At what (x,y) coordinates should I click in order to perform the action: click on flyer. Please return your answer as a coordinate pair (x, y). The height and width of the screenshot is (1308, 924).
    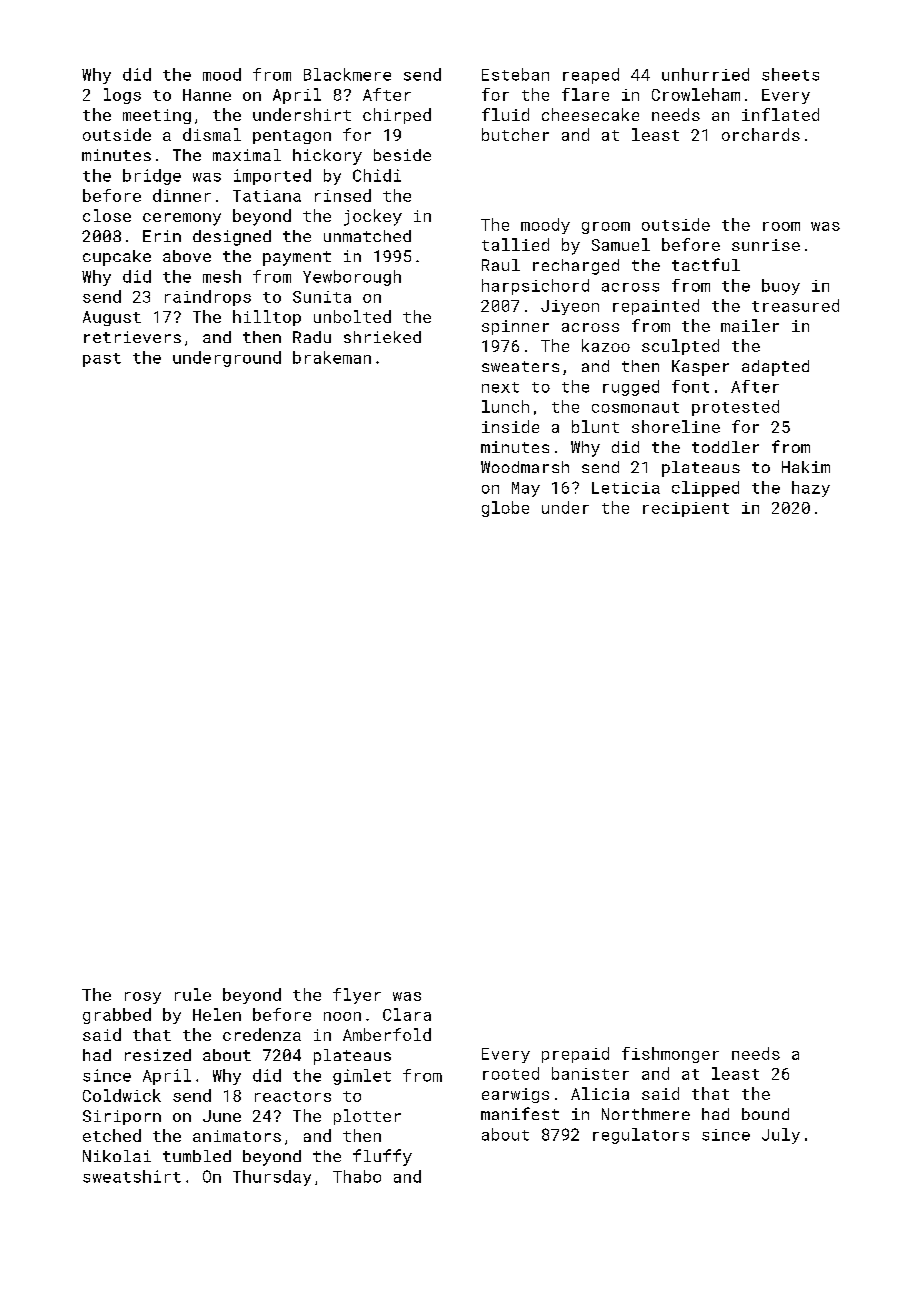
    Looking at the image, I should click on (357, 996).
